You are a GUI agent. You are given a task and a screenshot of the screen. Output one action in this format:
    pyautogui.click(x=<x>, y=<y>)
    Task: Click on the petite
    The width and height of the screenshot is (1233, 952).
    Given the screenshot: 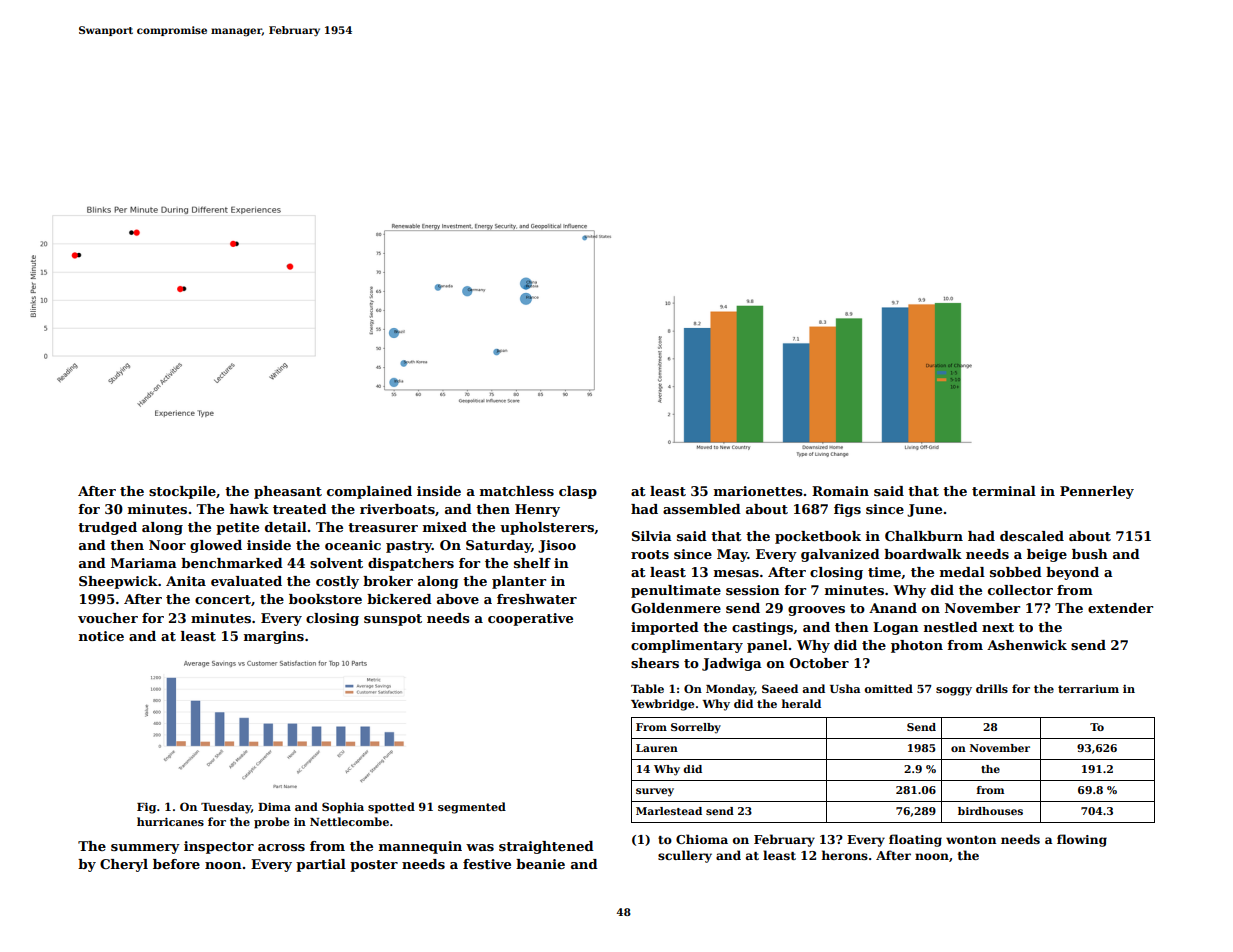 What is the action you would take?
    pyautogui.click(x=237, y=528)
